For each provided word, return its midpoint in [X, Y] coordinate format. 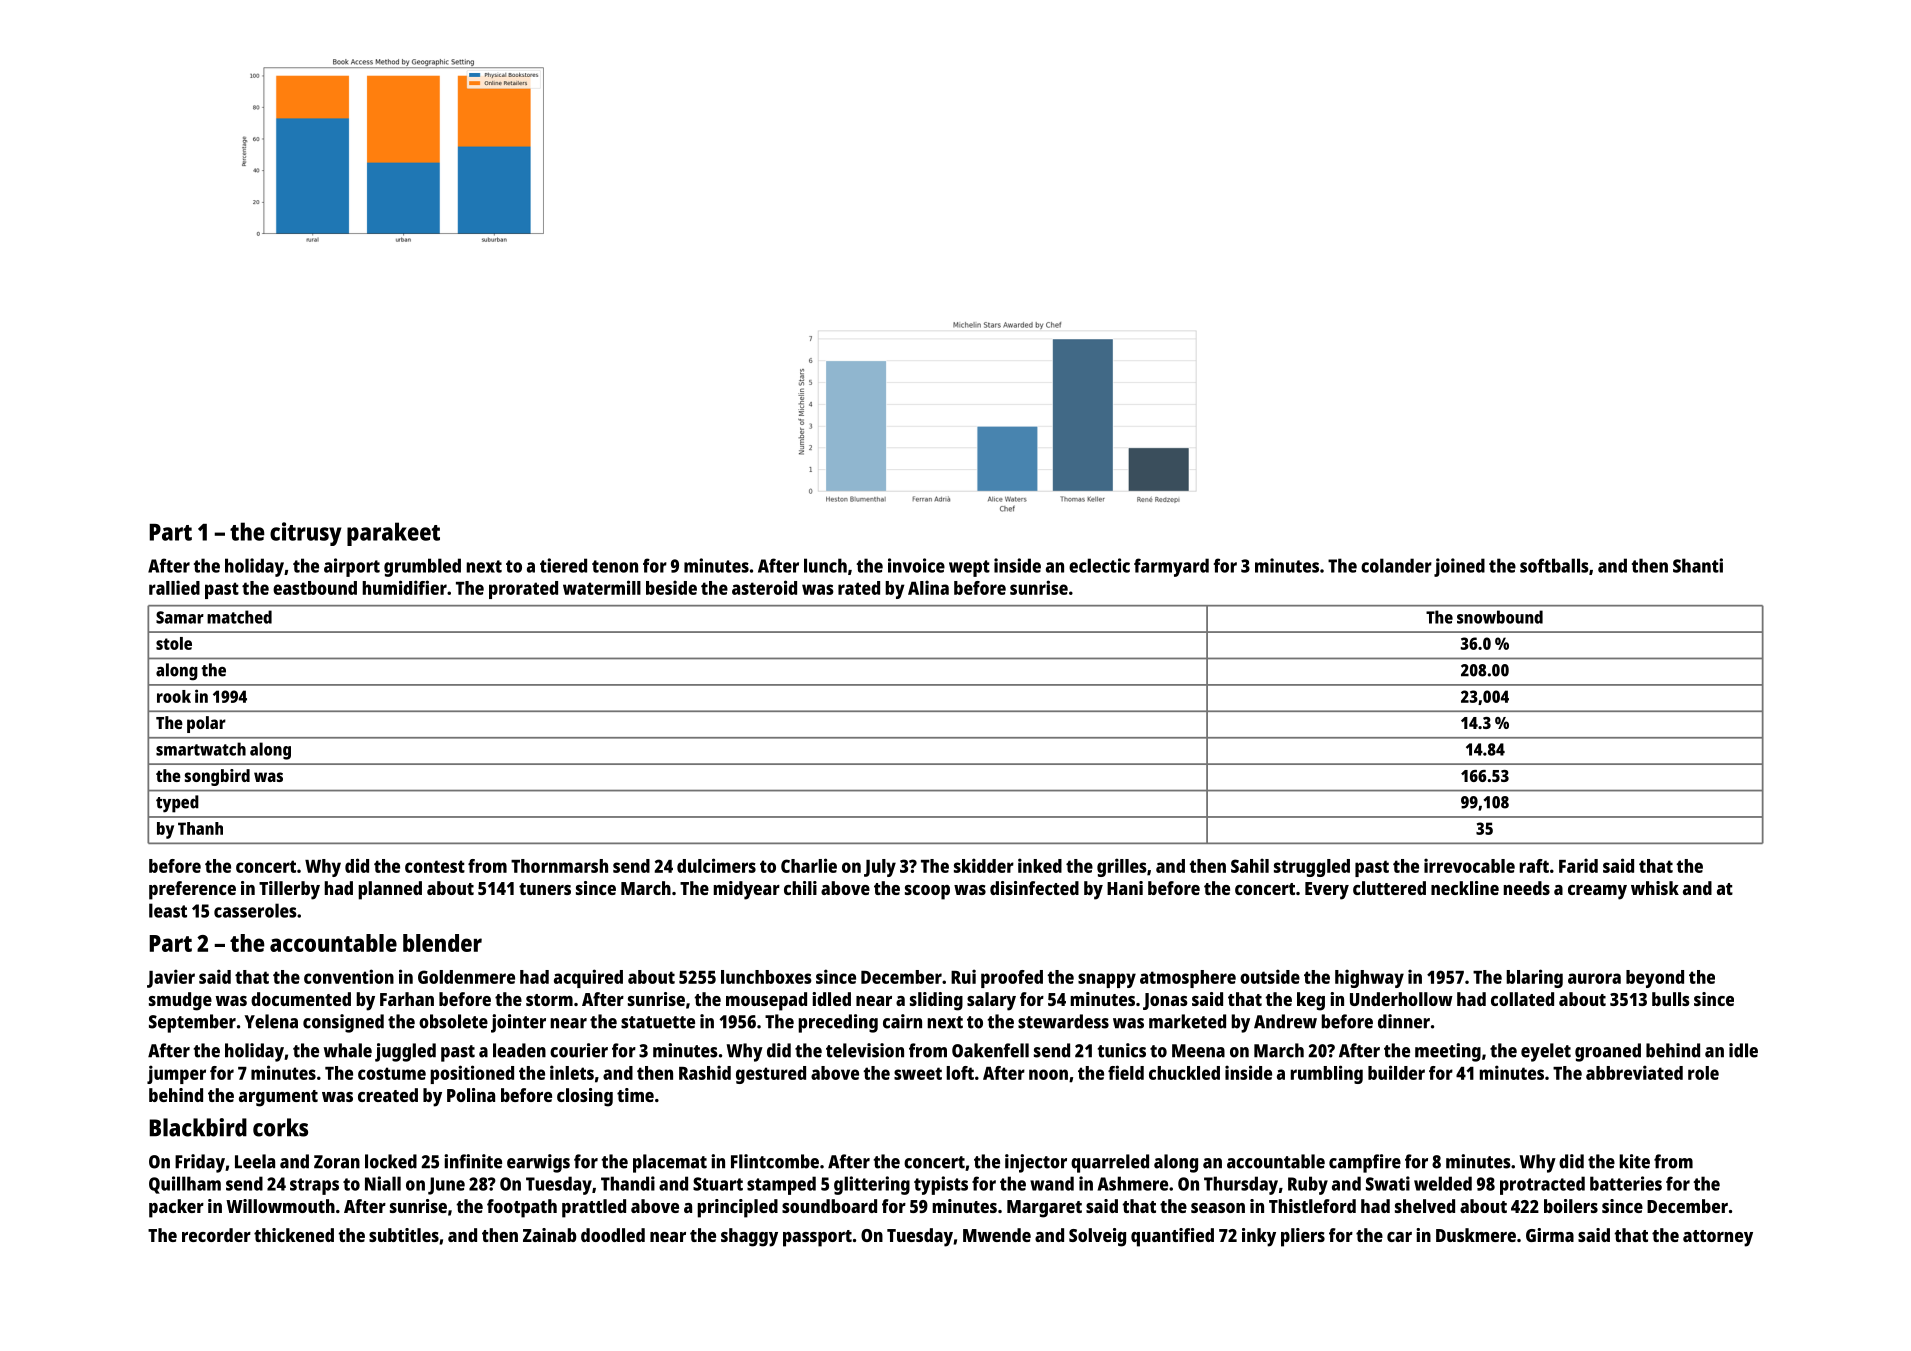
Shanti [1698, 565]
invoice [916, 565]
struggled [1312, 868]
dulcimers [716, 865]
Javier [171, 978]
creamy [1597, 892]
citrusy [306, 534]
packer [176, 1208]
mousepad [766, 1001]
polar [206, 724]
